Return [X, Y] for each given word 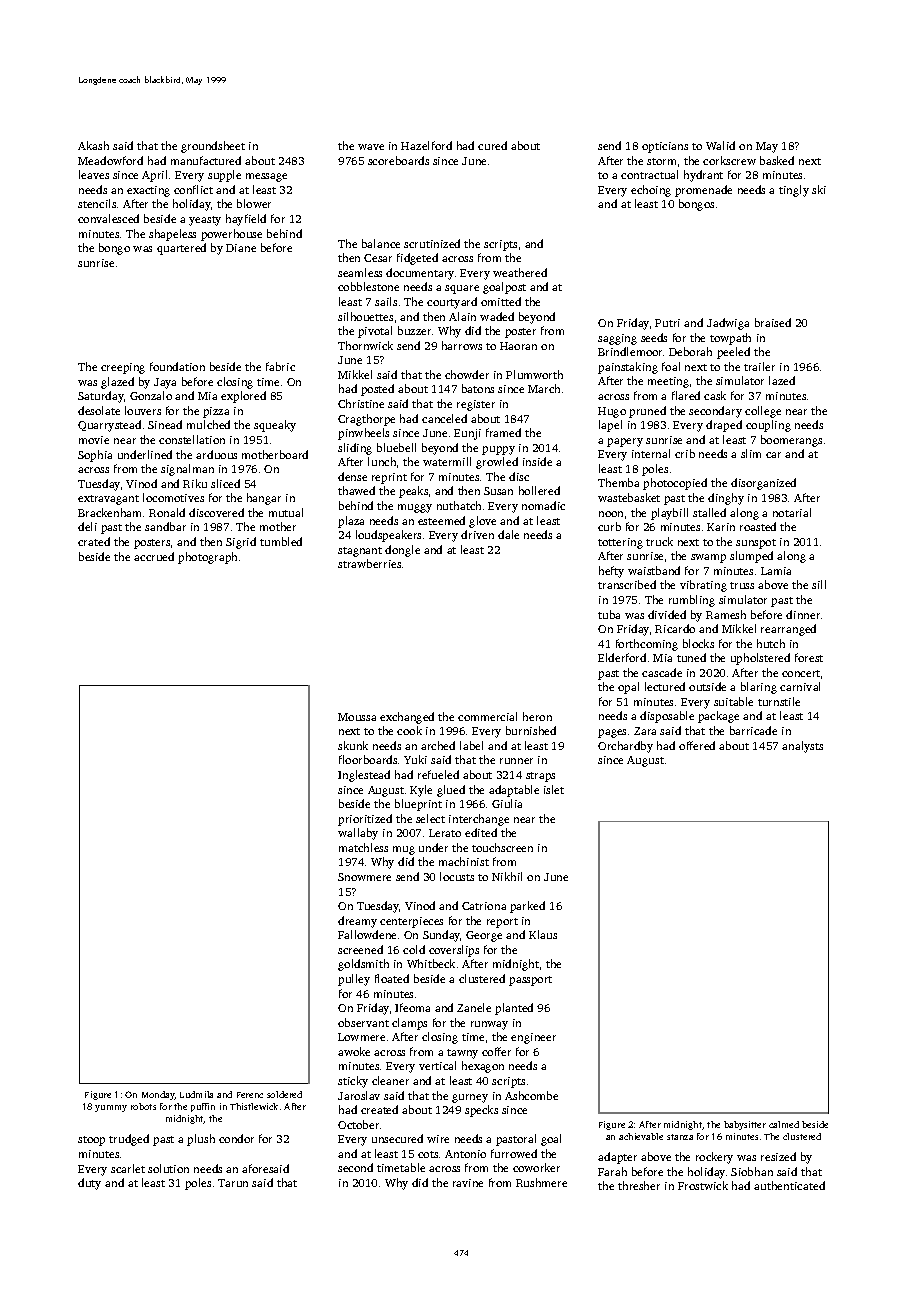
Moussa [357, 717]
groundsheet [213, 147]
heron [537, 716]
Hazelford [426, 145]
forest [809, 657]
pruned [647, 412]
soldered [284, 1094]
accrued [154, 556]
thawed [356, 490]
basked [777, 160]
